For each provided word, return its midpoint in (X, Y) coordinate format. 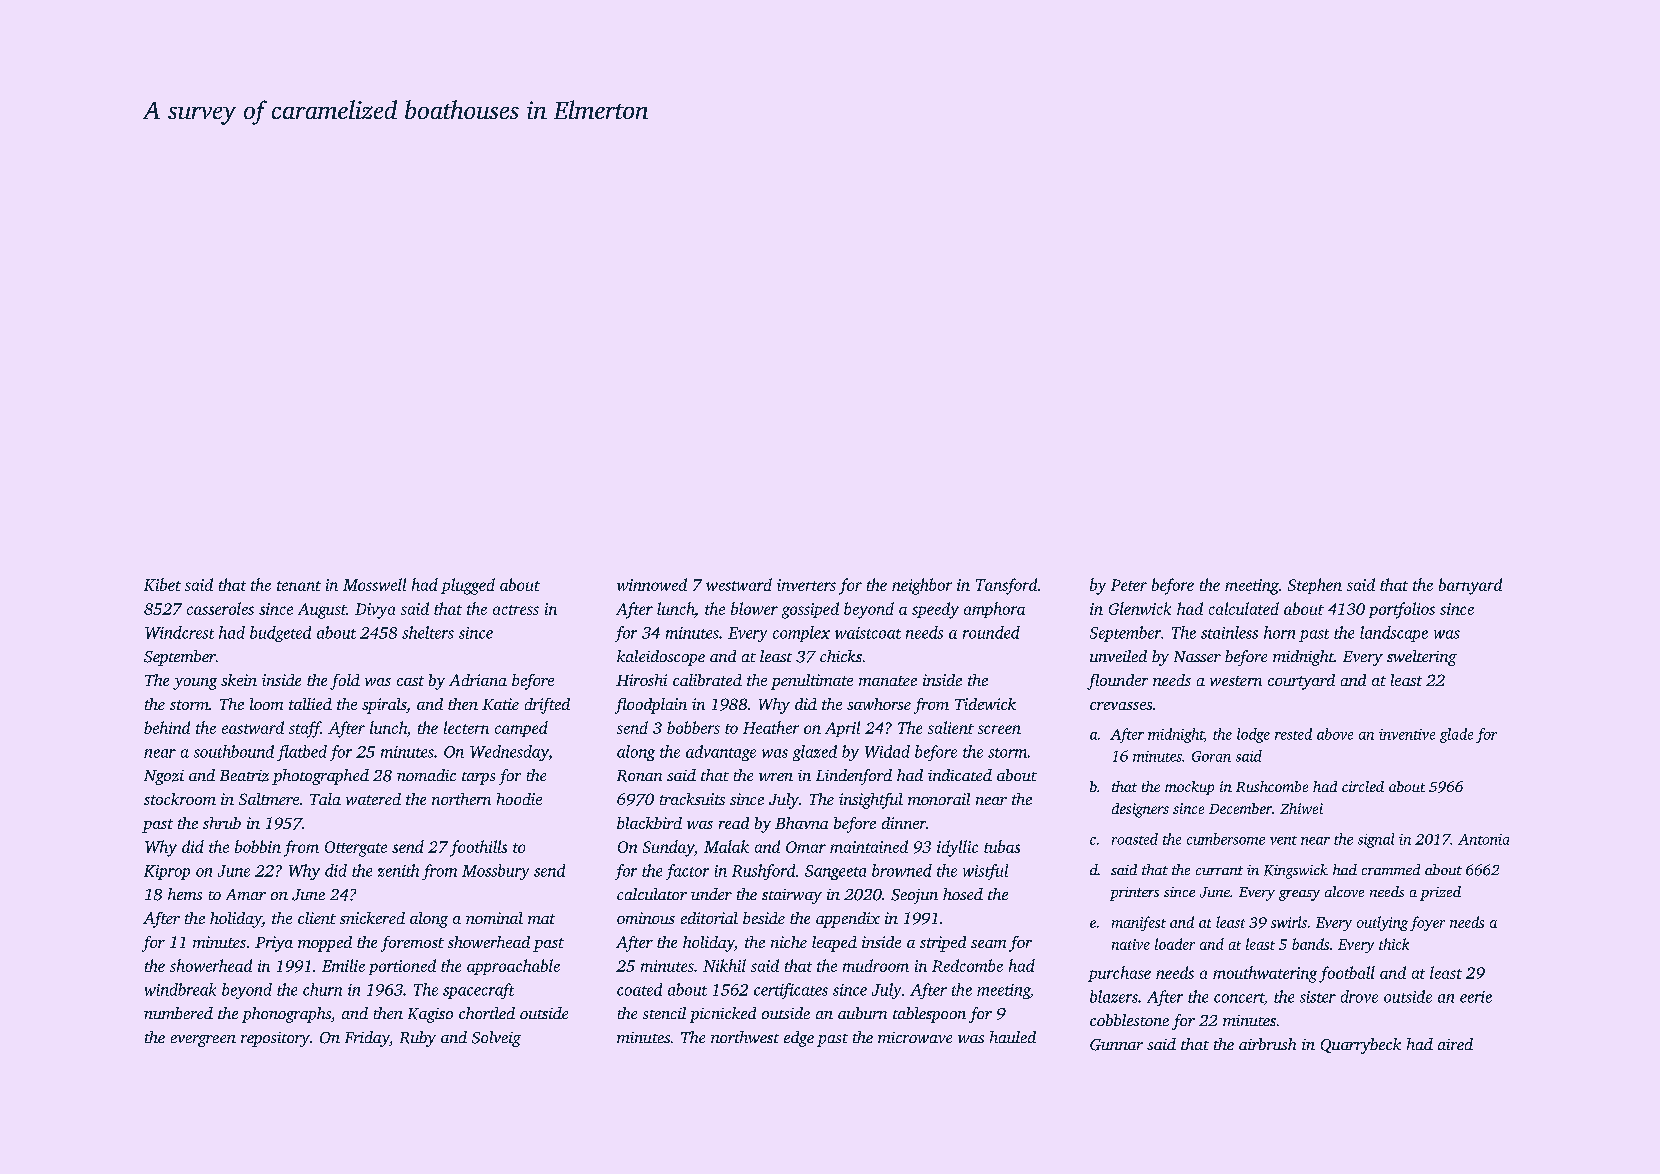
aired (1455, 1044)
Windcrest (179, 632)
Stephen (1315, 586)
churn (322, 989)
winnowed (652, 584)
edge (799, 1039)
